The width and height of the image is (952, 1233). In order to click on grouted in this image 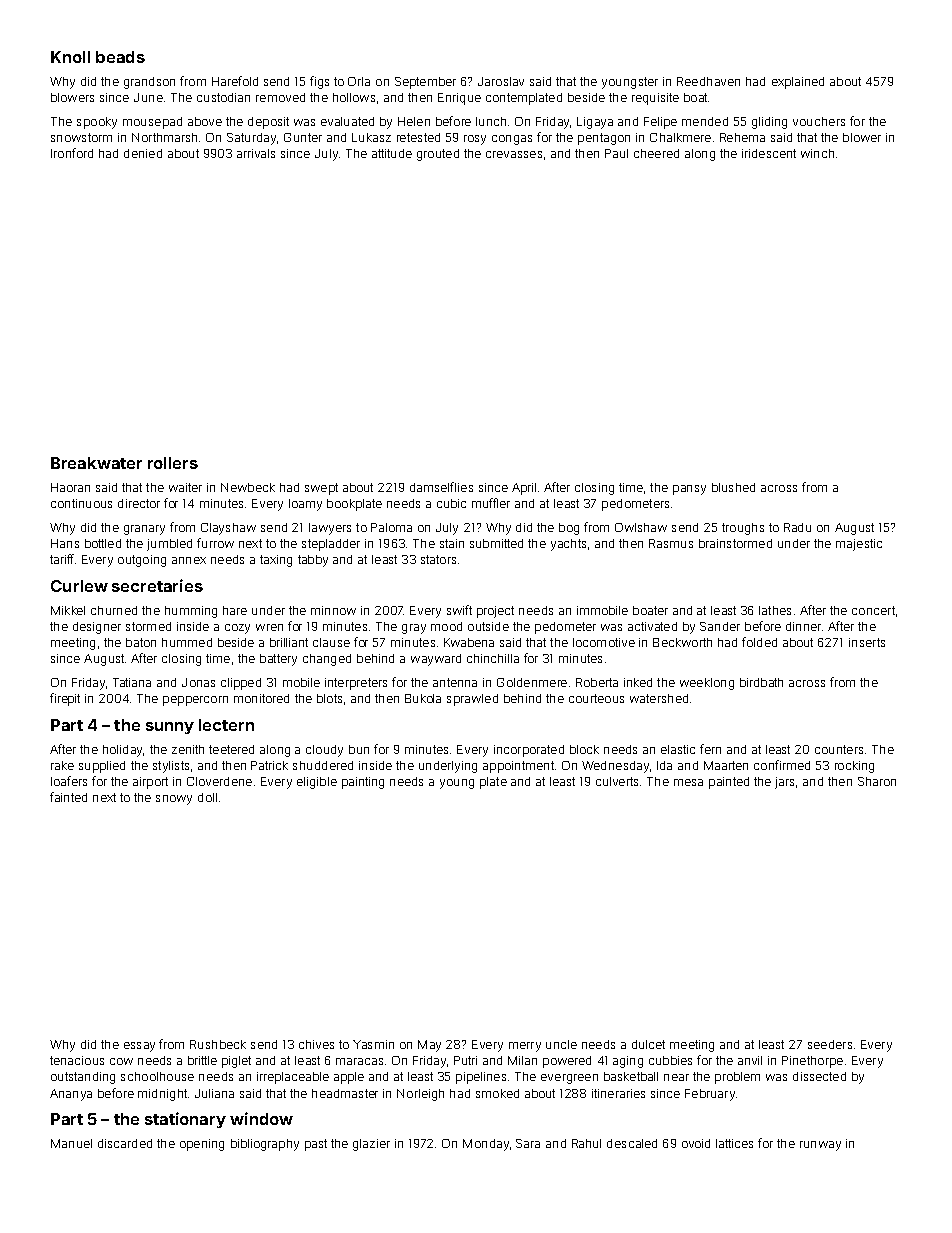, I will do `click(438, 155)`.
